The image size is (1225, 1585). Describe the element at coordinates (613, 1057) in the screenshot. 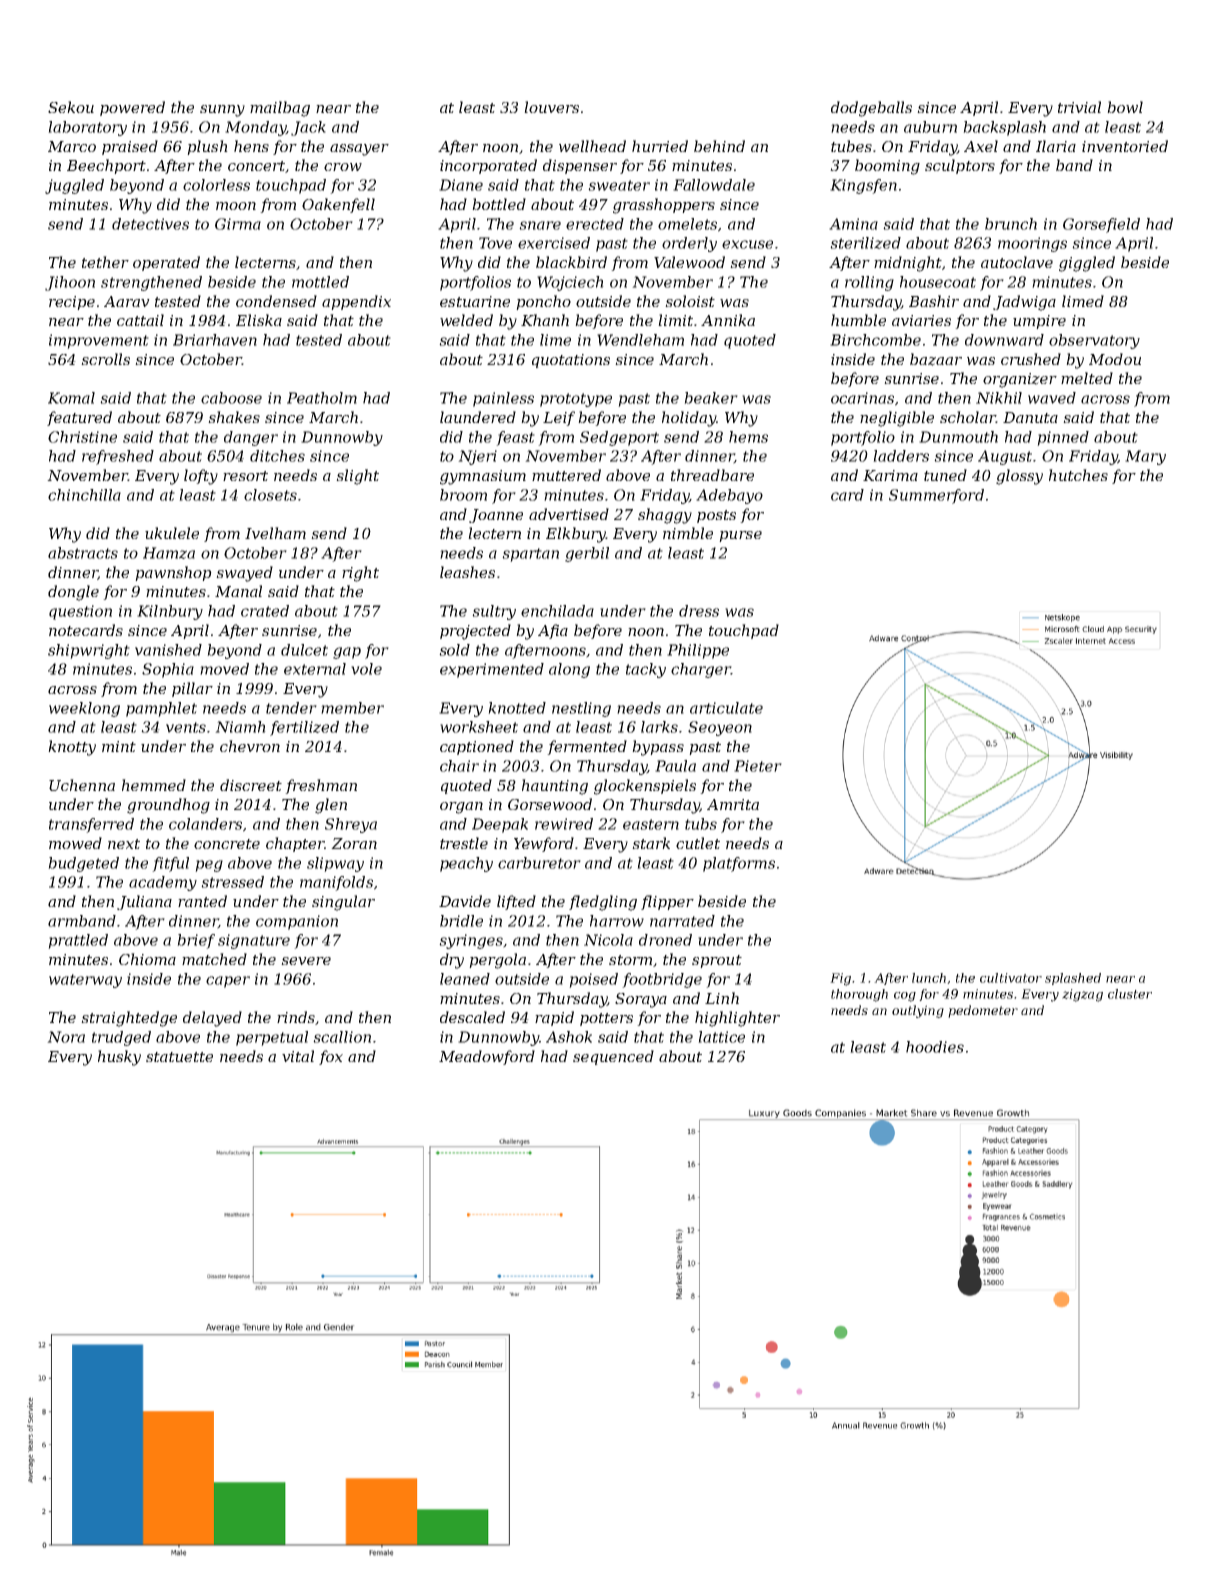

I see `sequenced` at that location.
